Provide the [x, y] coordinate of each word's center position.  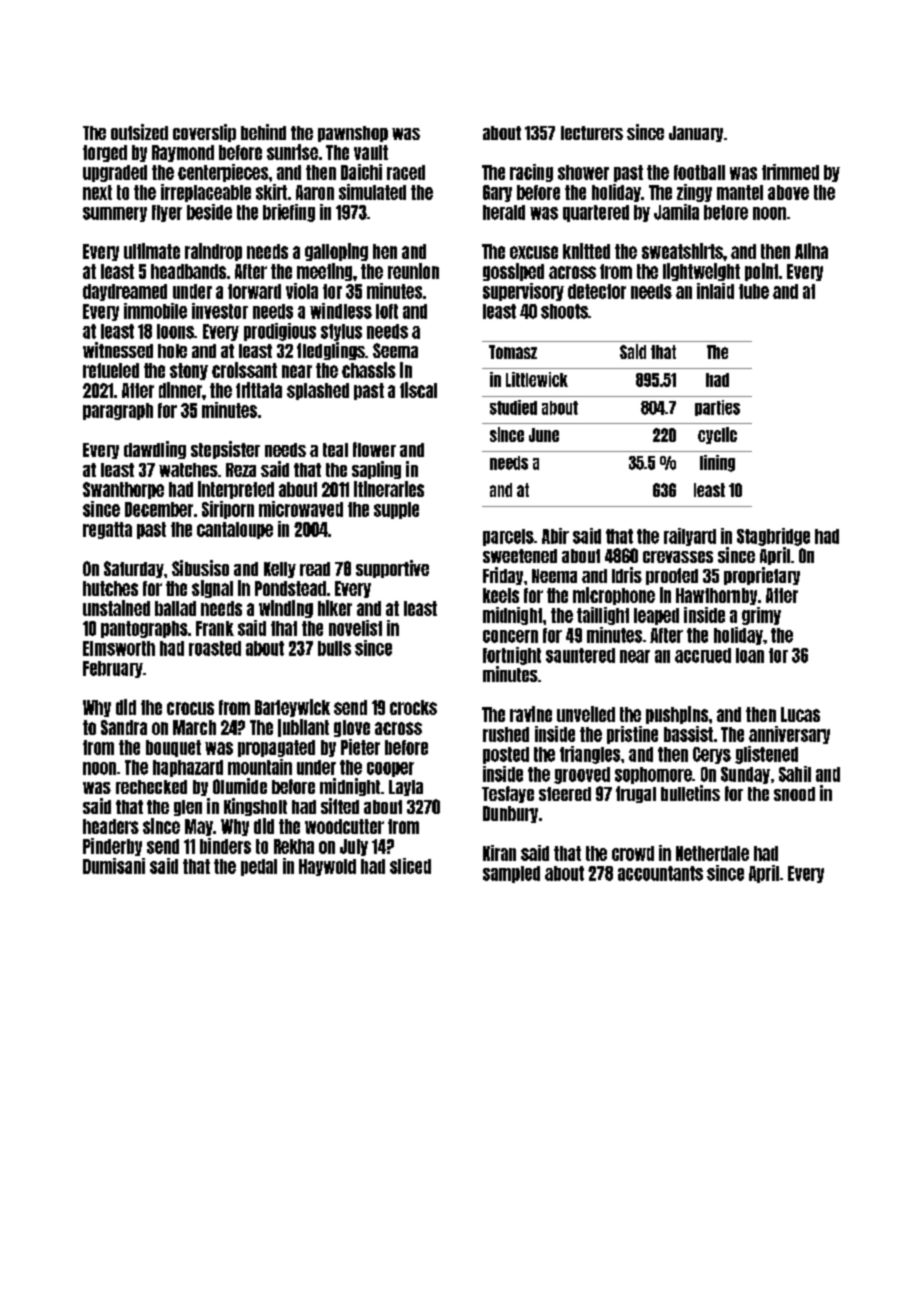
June [544, 435]
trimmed [790, 172]
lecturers [592, 133]
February [113, 669]
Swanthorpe [123, 490]
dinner [180, 390]
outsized [139, 132]
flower [374, 449]
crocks [413, 707]
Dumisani [114, 866]
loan [750, 655]
